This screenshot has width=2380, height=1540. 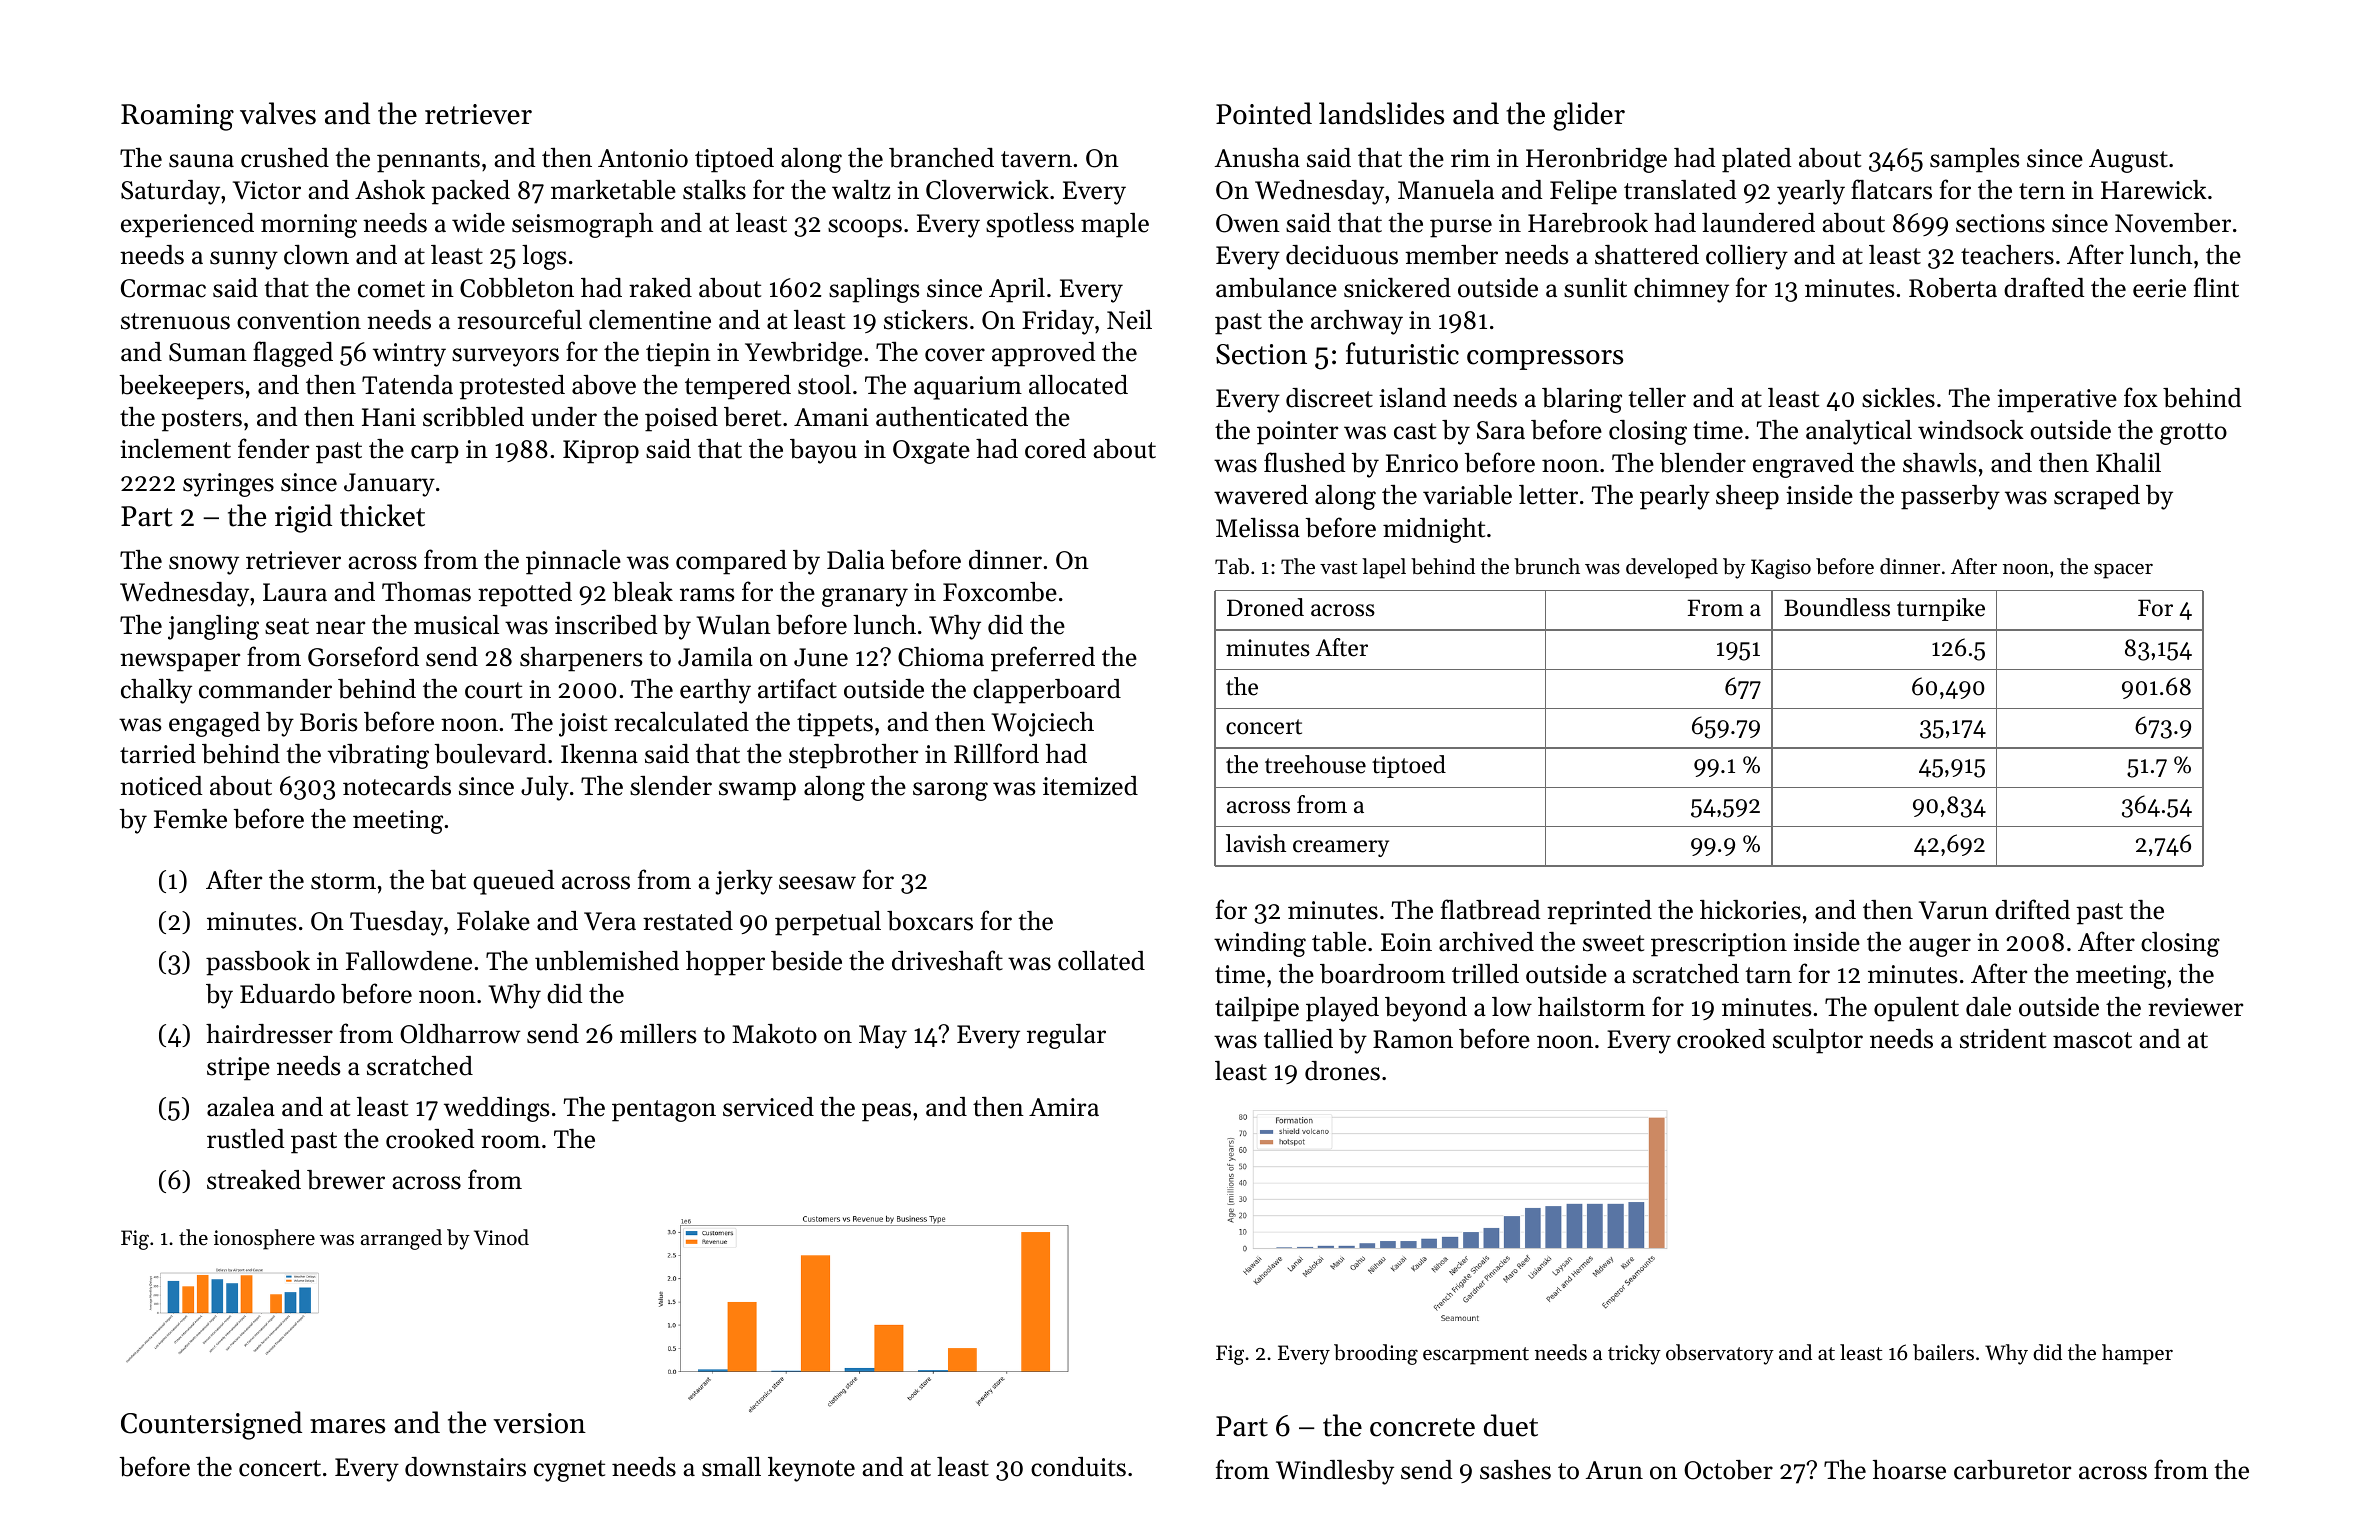 What do you see at coordinates (1101, 961) in the screenshot?
I see `collated` at bounding box center [1101, 961].
